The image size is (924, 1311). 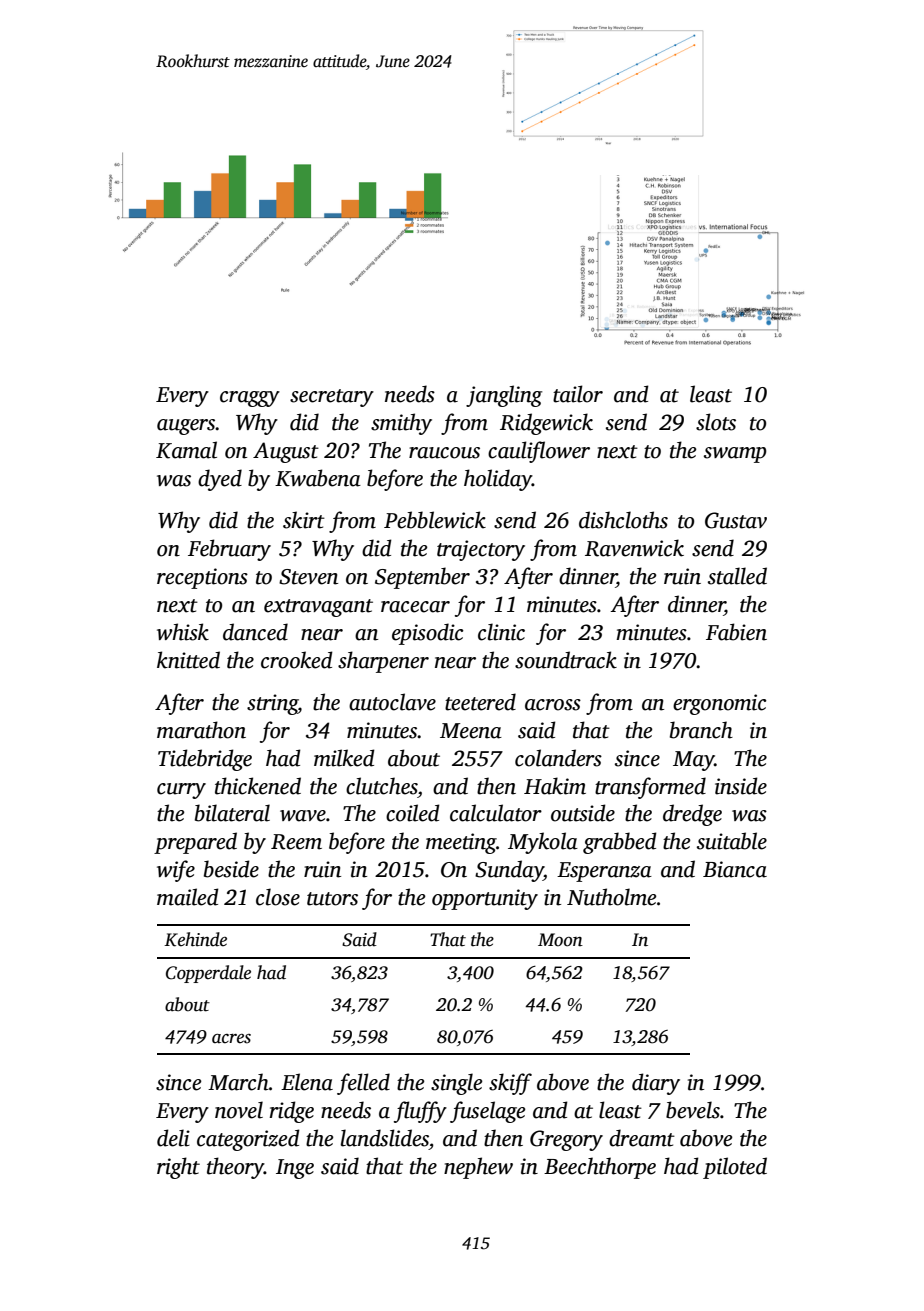 I want to click on deli, so click(x=173, y=1138).
